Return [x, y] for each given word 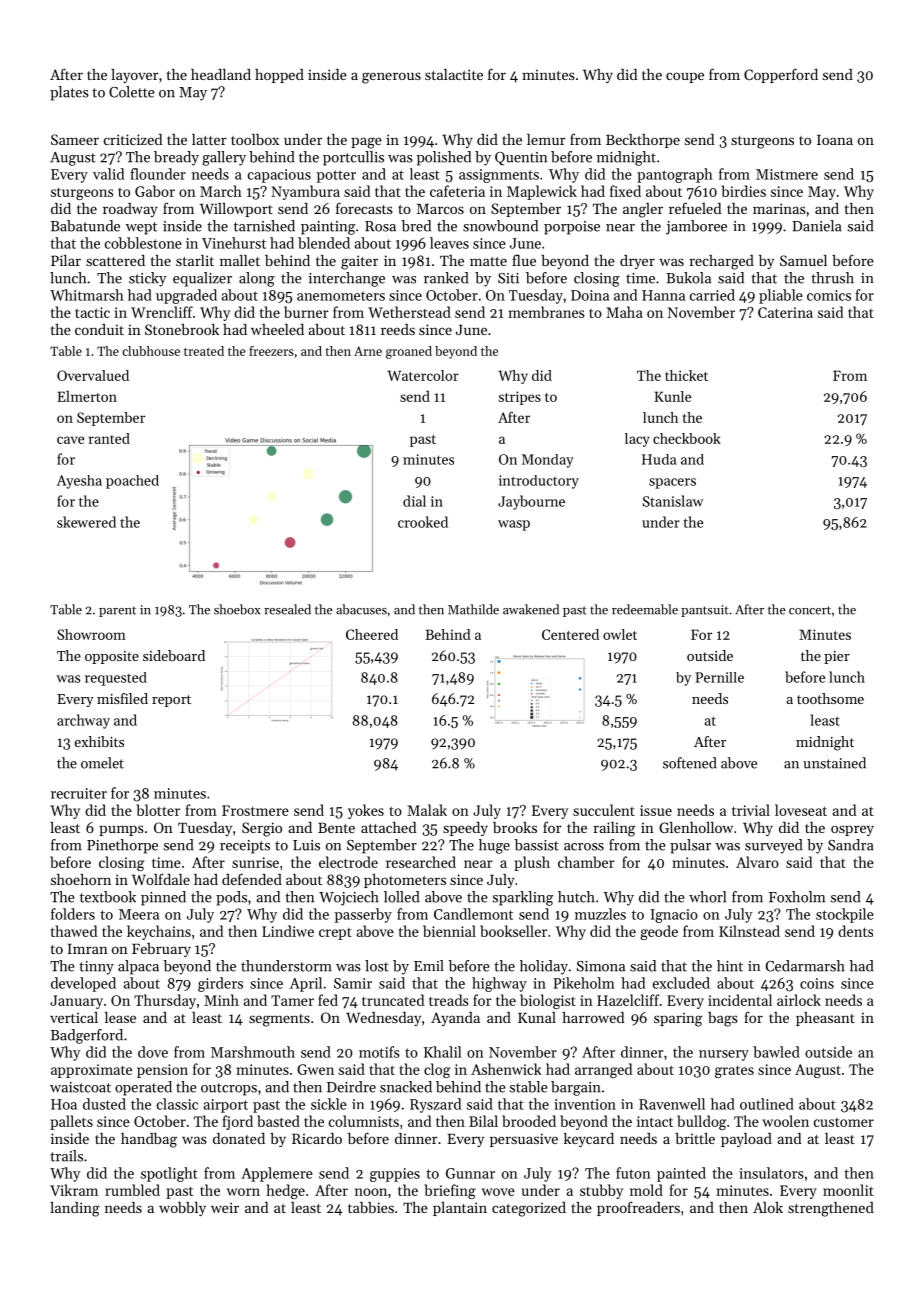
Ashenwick [506, 1069]
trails [66, 1156]
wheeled [277, 329]
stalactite [454, 74]
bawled [776, 1052]
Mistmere [787, 174]
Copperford [781, 75]
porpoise [572, 228]
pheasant [825, 1019]
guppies [395, 1175]
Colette [132, 92]
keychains [159, 932]
